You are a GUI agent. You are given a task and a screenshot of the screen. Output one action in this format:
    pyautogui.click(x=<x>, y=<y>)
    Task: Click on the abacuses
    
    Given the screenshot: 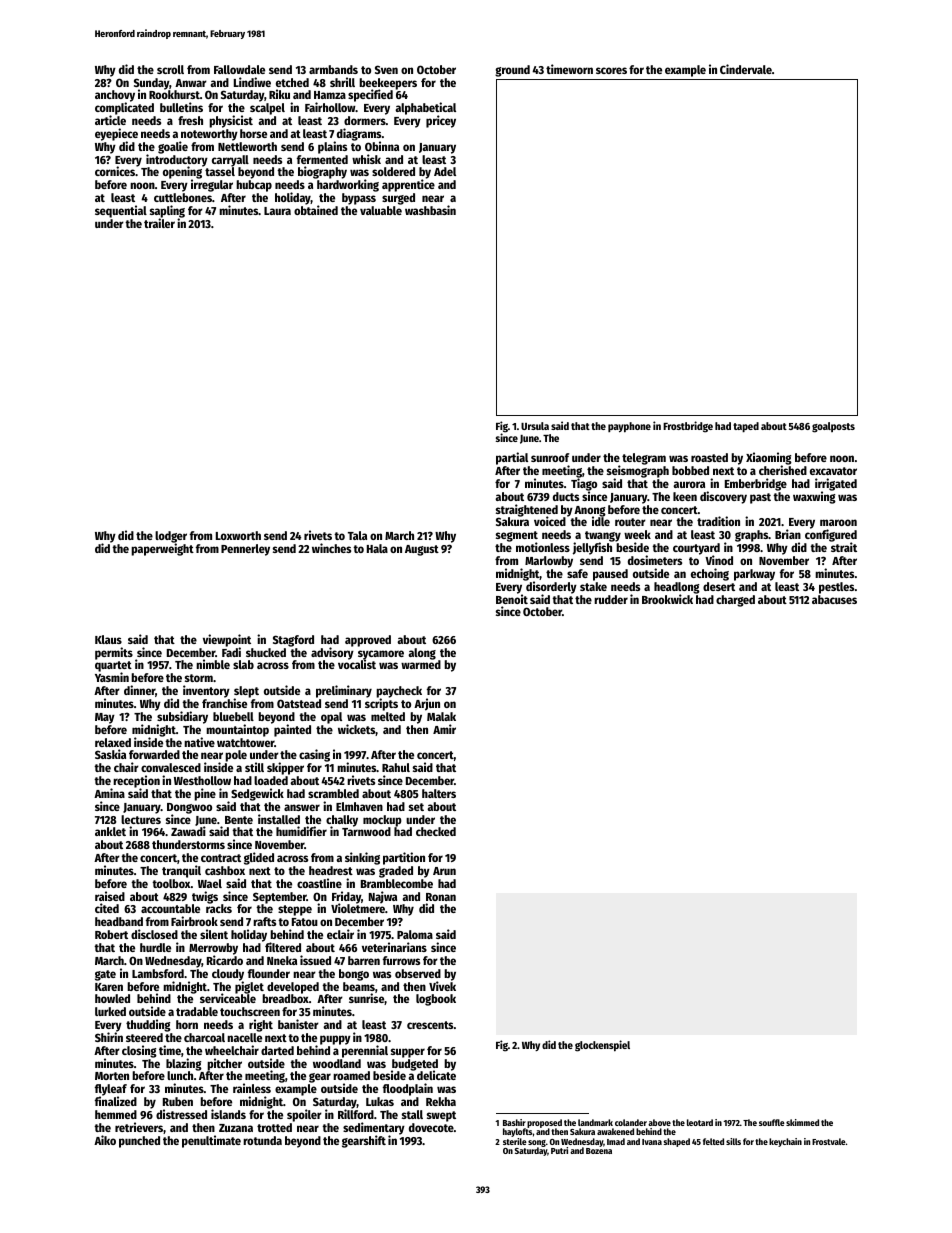 What is the action you would take?
    pyautogui.click(x=834, y=599)
